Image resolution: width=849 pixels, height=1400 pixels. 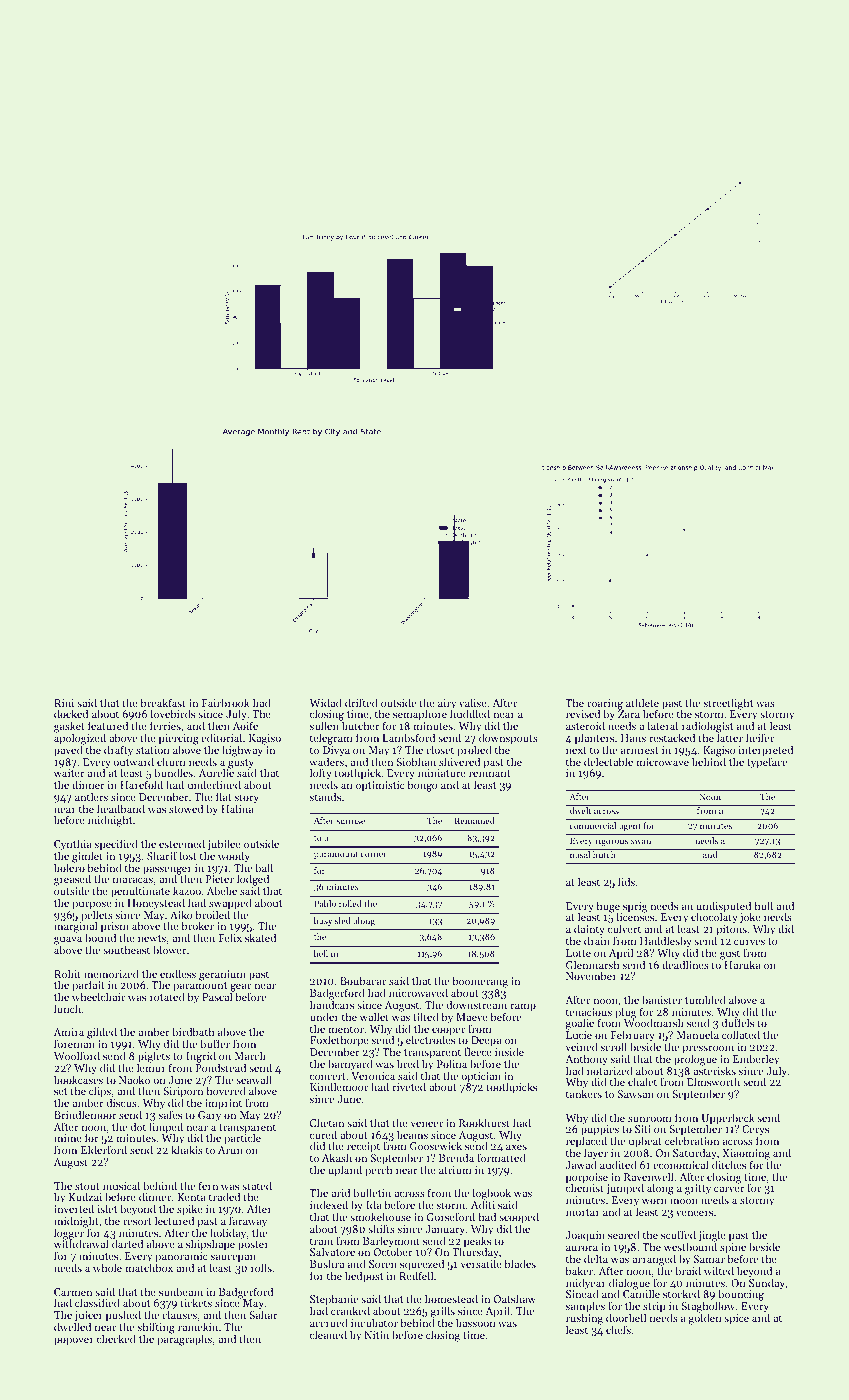 I want to click on lateral, so click(x=662, y=725).
